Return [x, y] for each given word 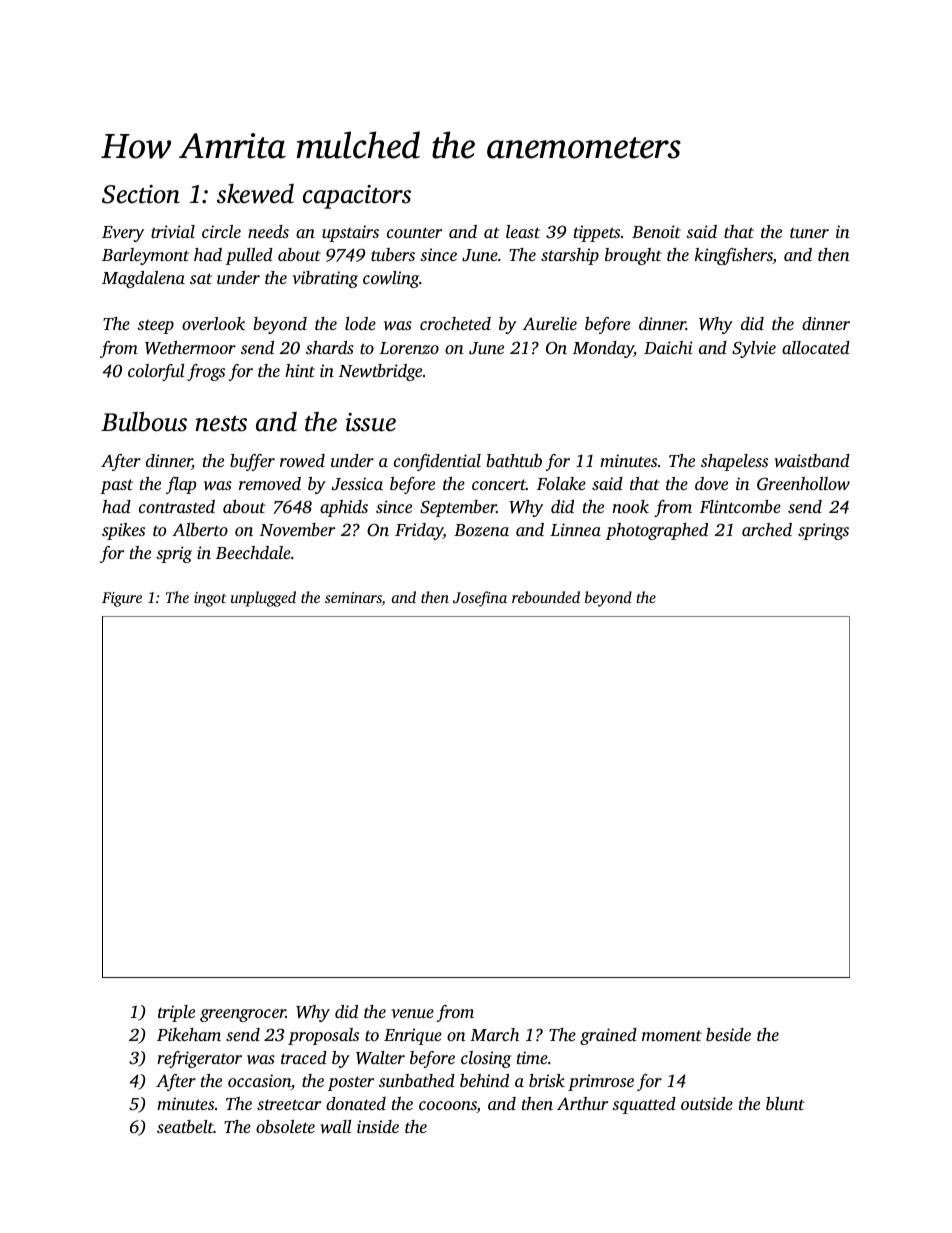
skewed [255, 194]
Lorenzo [409, 348]
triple [176, 1013]
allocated [816, 347]
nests [221, 424]
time [532, 1057]
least [523, 231]
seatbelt [185, 1126]
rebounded [546, 597]
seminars [353, 599]
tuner [809, 233]
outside [707, 1103]
